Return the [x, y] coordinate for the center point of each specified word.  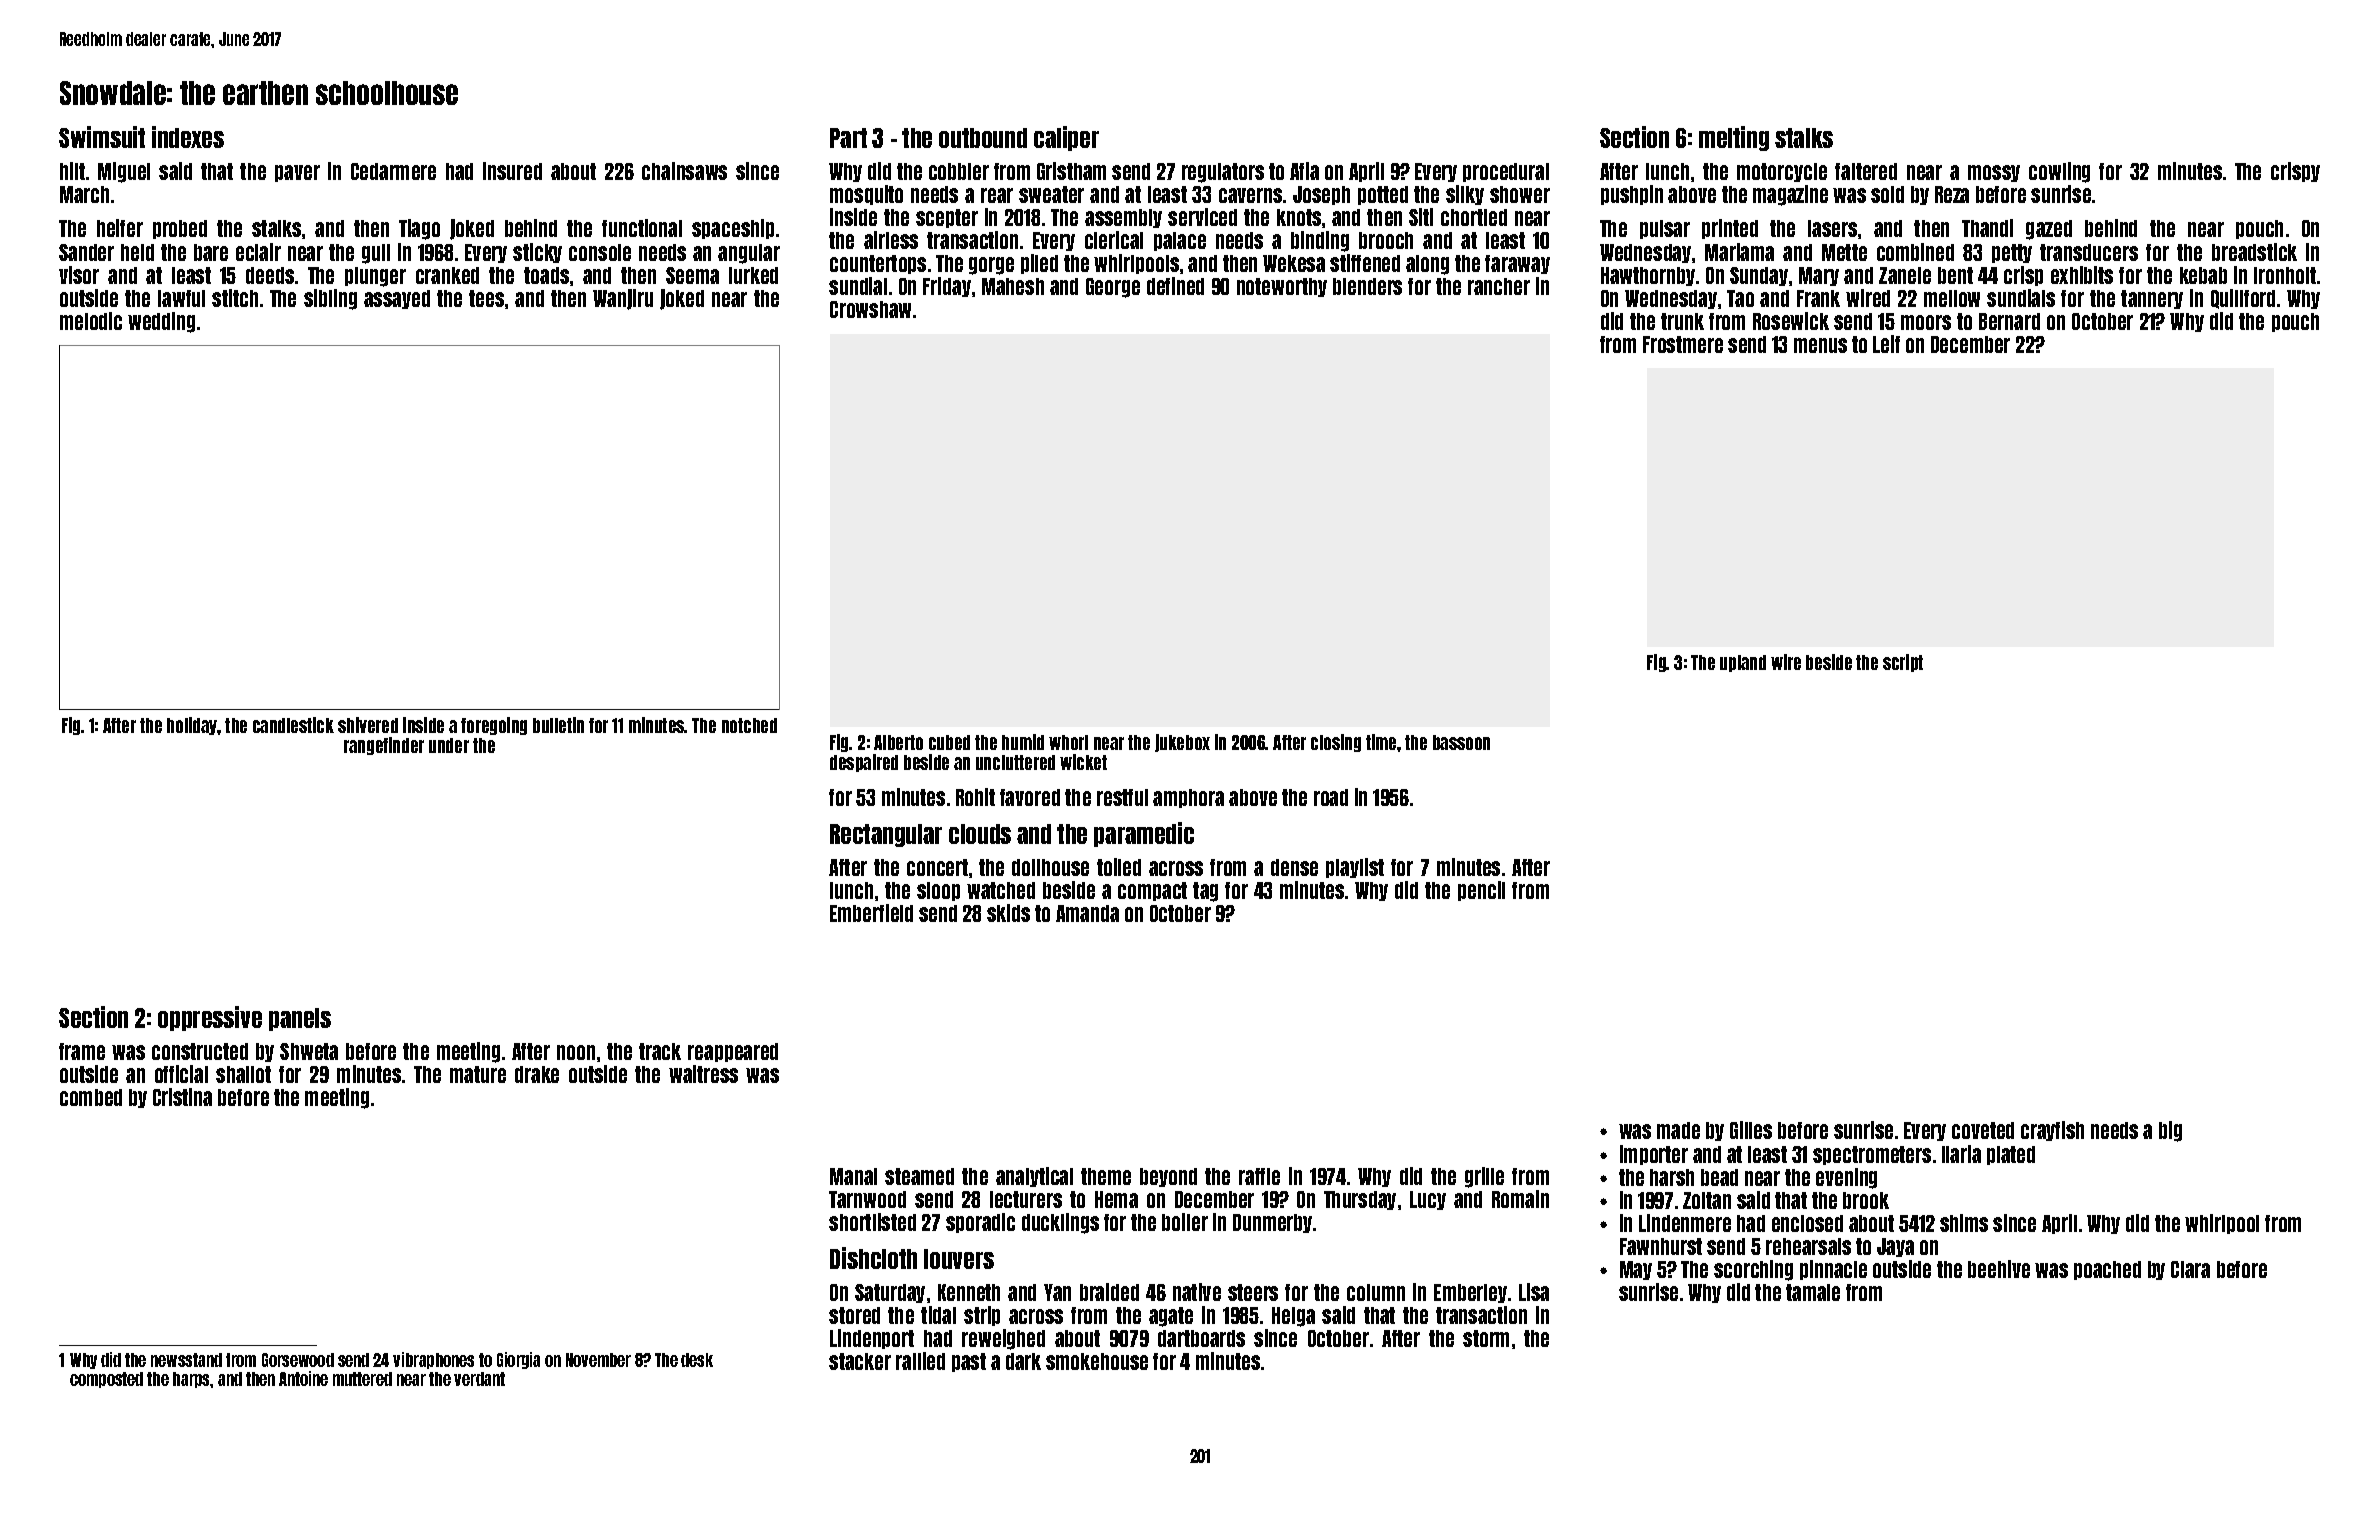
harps [192, 1380]
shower [1520, 194]
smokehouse [1097, 1361]
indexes [188, 137]
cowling [2059, 172]
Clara [2190, 1269]
